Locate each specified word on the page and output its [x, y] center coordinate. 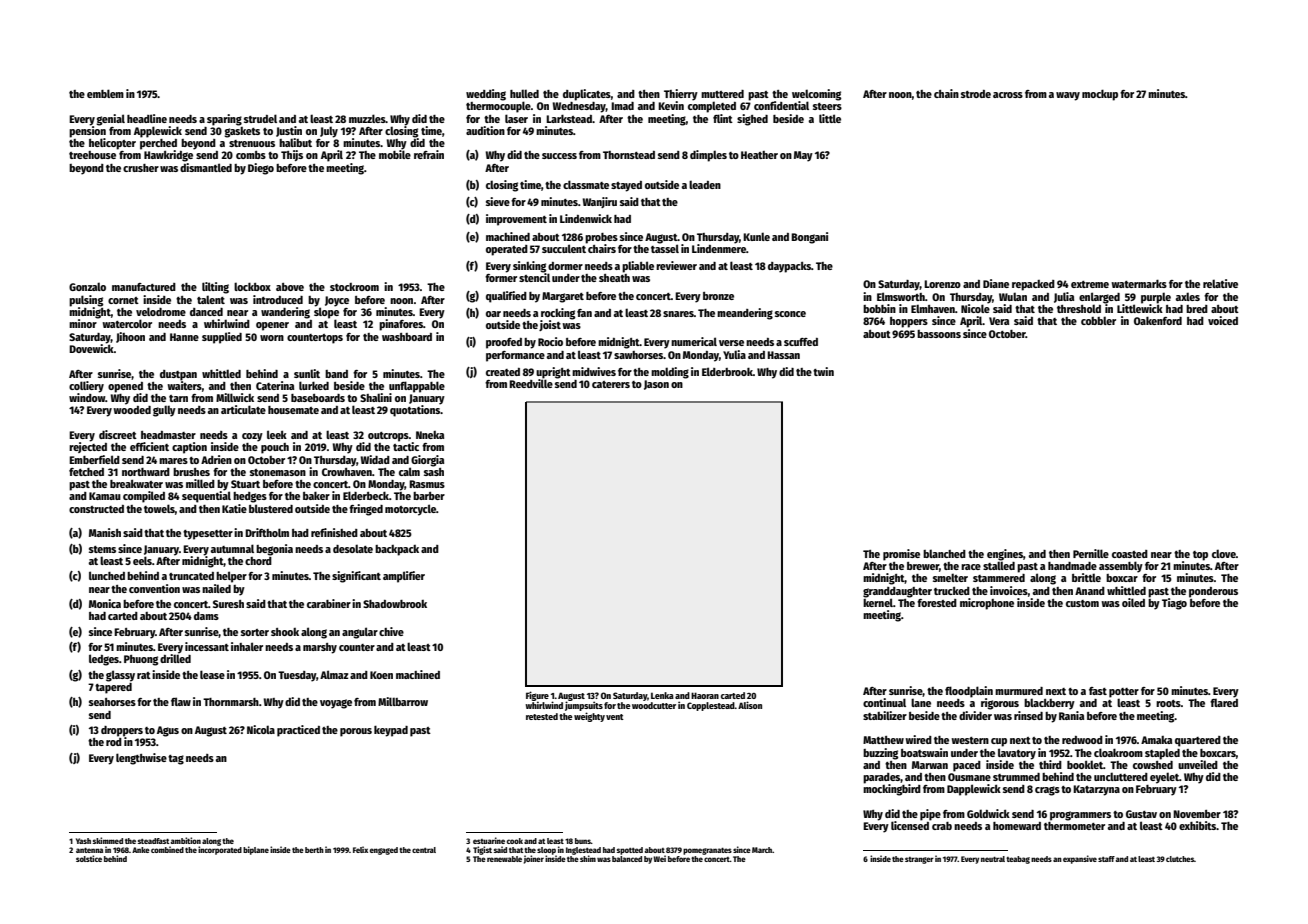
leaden [705, 184]
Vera [999, 321]
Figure [537, 696]
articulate [243, 409]
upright [553, 373]
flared [1224, 702]
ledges [104, 660]
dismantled [206, 167]
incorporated [220, 850]
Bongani [809, 238]
